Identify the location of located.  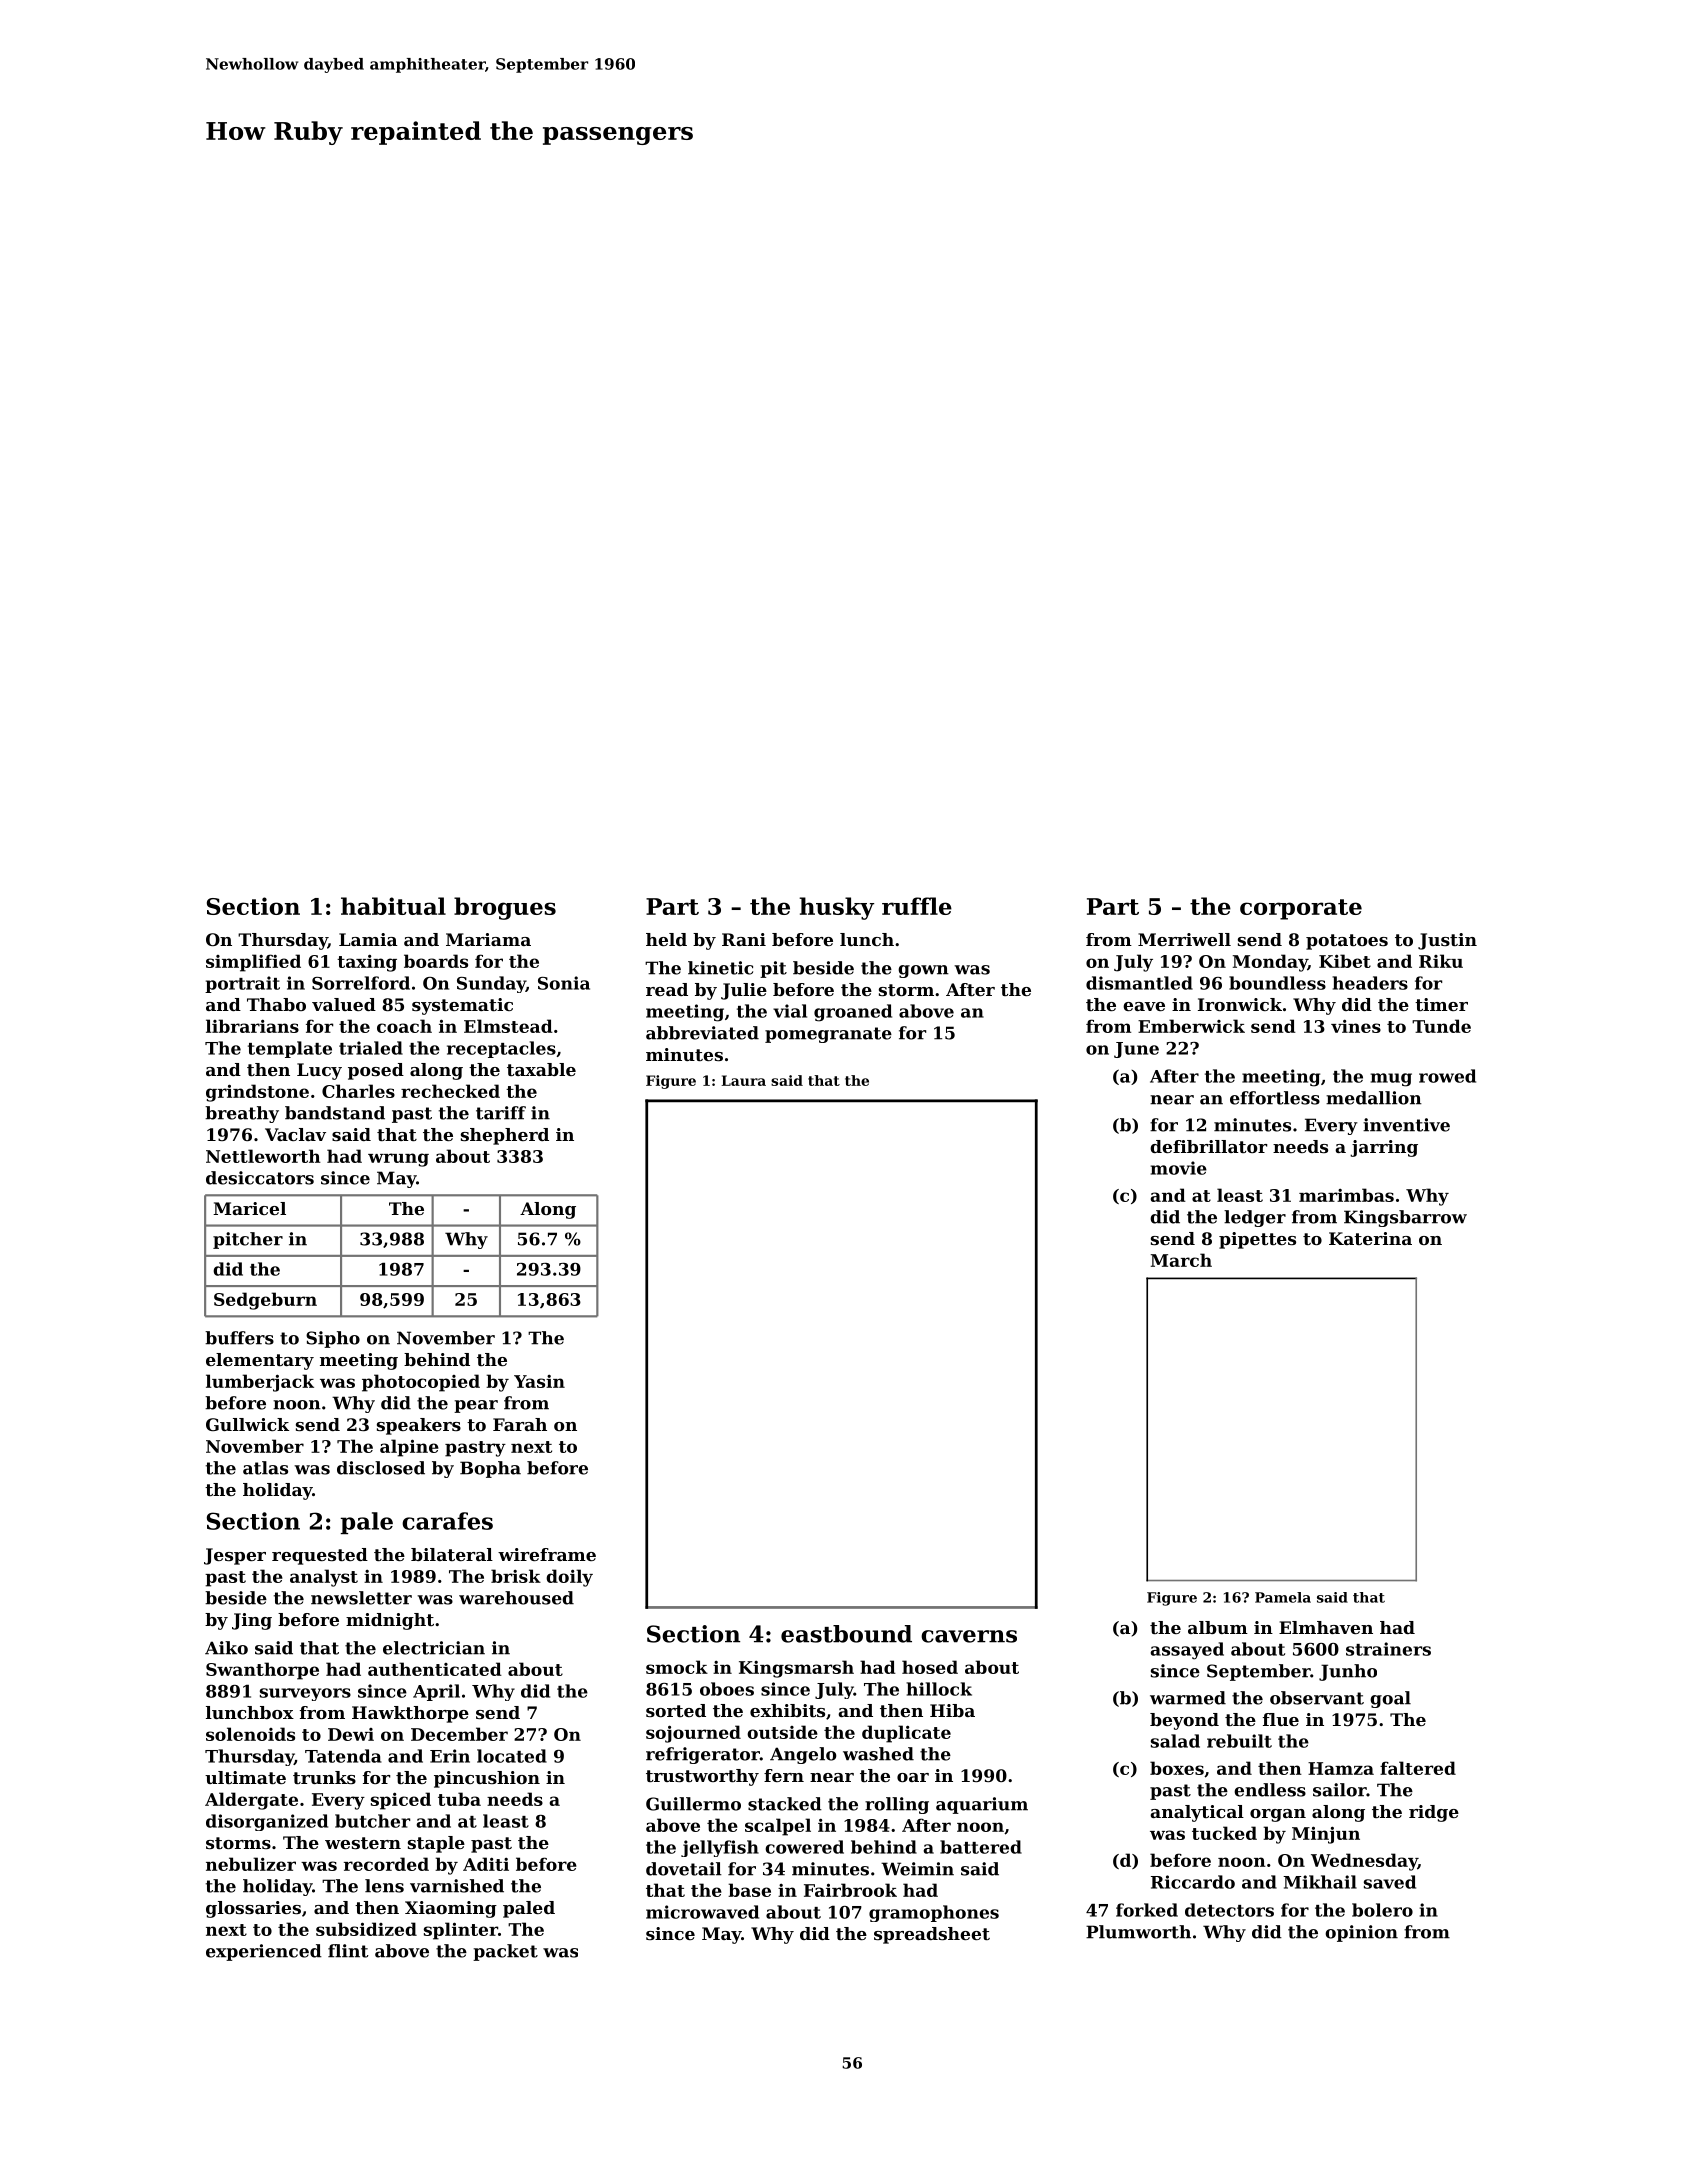
(512, 1756).
